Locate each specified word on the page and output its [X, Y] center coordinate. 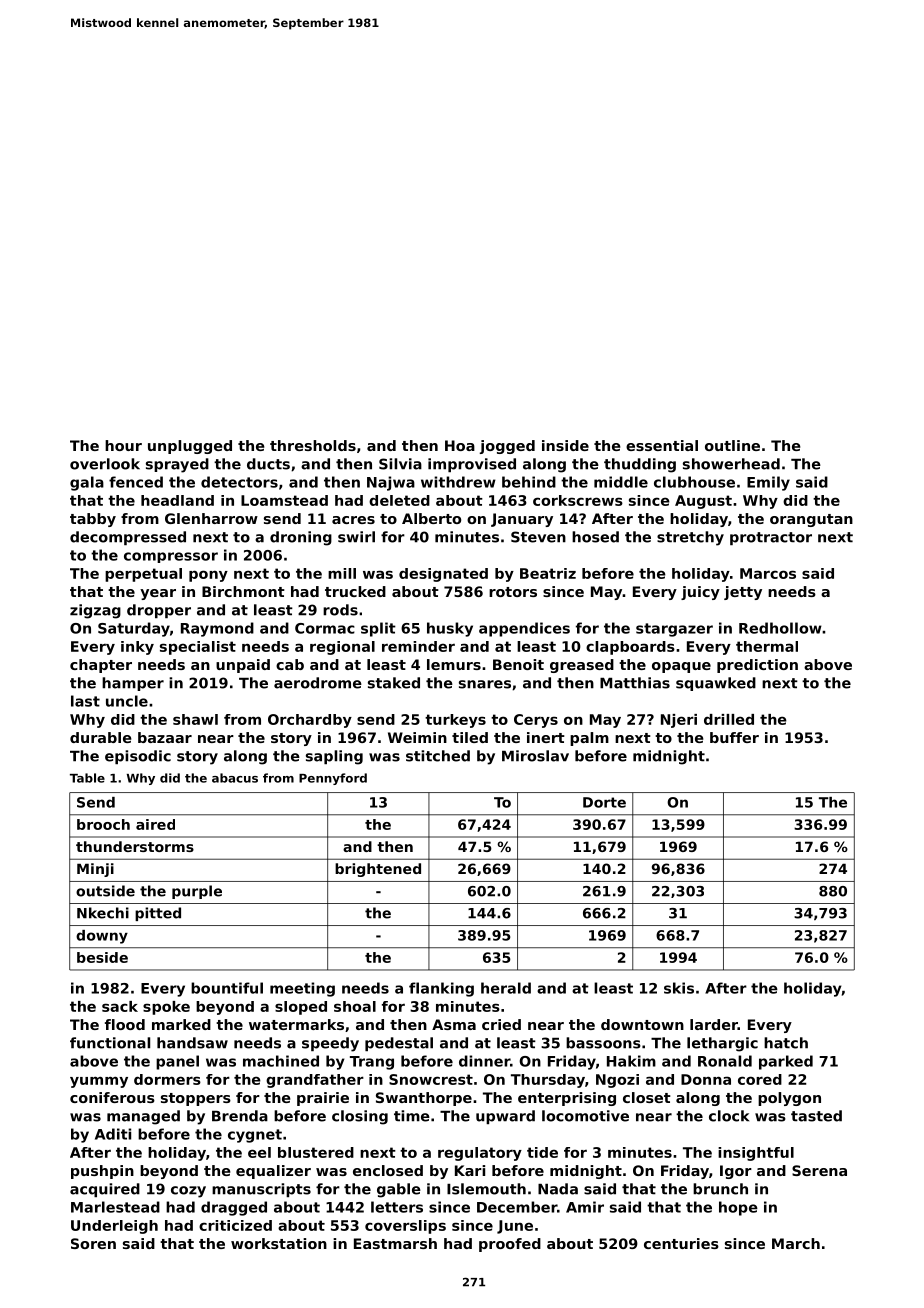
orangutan [811, 520]
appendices [524, 629]
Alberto [431, 518]
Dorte [604, 802]
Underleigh [114, 1227]
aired [155, 824]
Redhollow [780, 628]
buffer [734, 737]
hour [123, 445]
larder [714, 1024]
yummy [99, 1082]
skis [679, 988]
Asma [454, 1024]
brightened [378, 870]
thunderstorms [135, 846]
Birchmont [243, 591]
